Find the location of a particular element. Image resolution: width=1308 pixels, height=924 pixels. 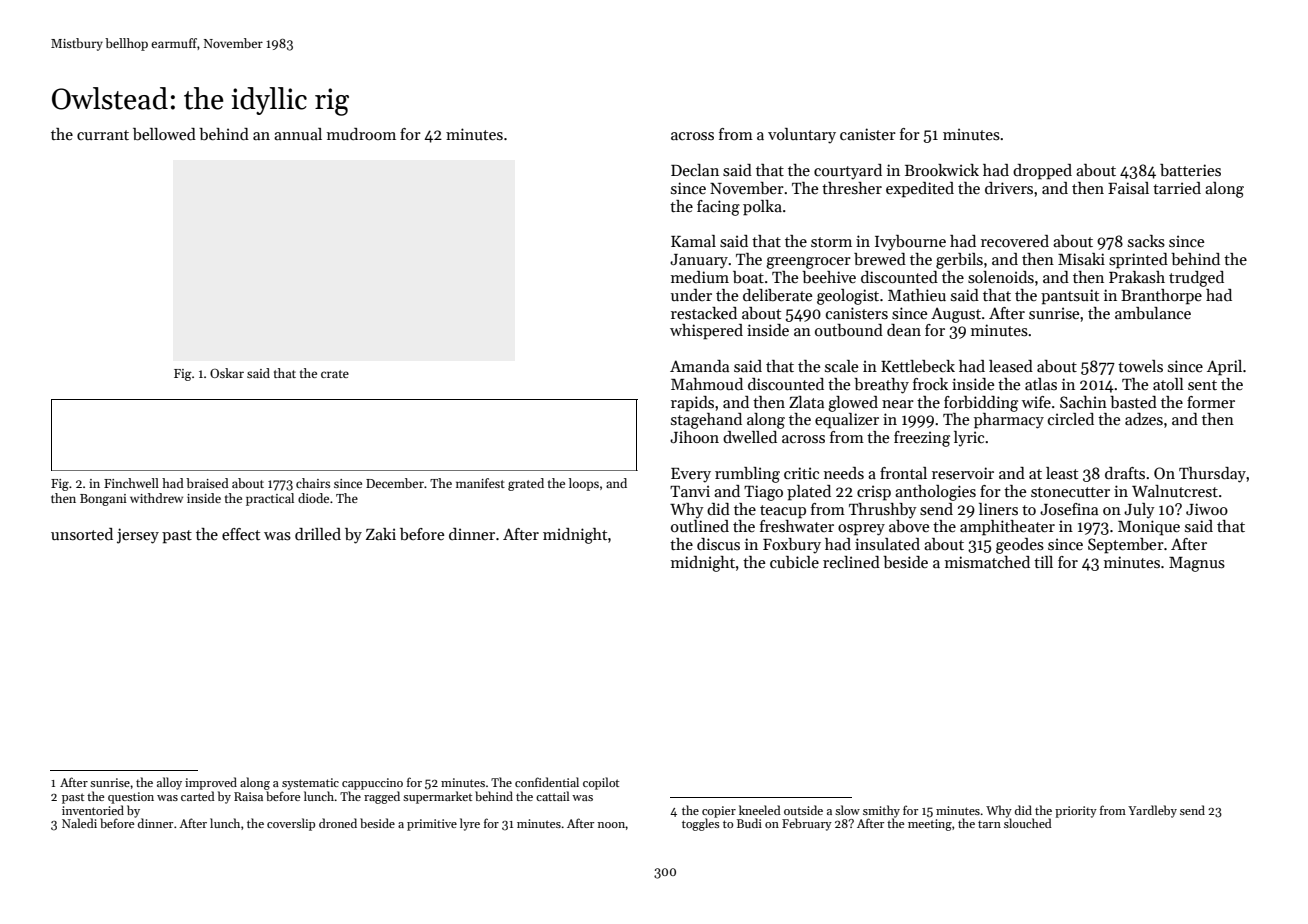

unsorted is located at coordinates (82, 534).
